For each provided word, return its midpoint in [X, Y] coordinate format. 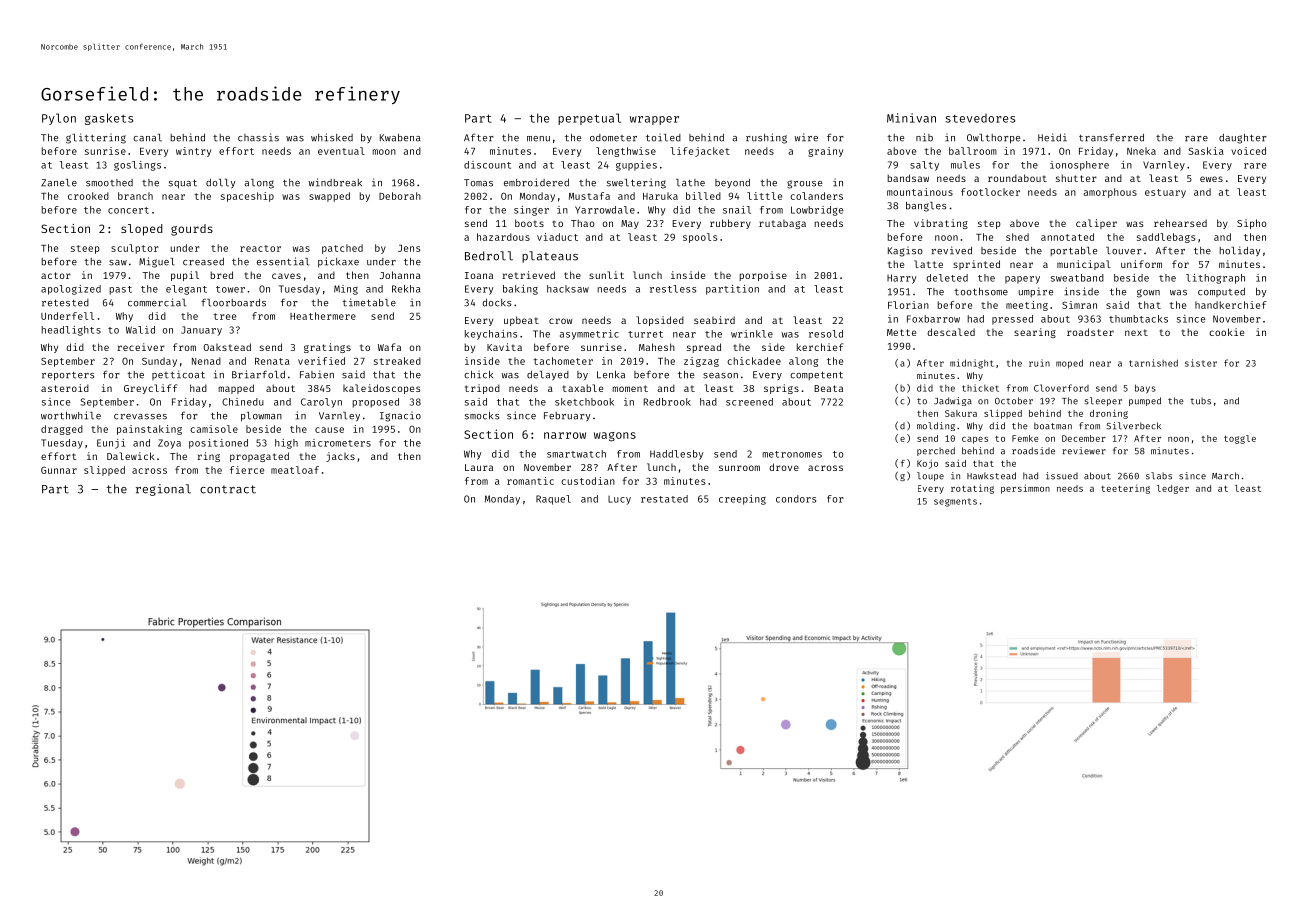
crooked [88, 196]
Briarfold [258, 374]
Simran [1079, 305]
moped [1069, 364]
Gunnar [59, 470]
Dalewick [131, 456]
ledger [1173, 489]
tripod [482, 389]
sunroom [739, 468]
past [121, 290]
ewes [1211, 179]
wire [806, 137]
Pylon [59, 119]
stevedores [980, 118]
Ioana [479, 275]
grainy [825, 152]
